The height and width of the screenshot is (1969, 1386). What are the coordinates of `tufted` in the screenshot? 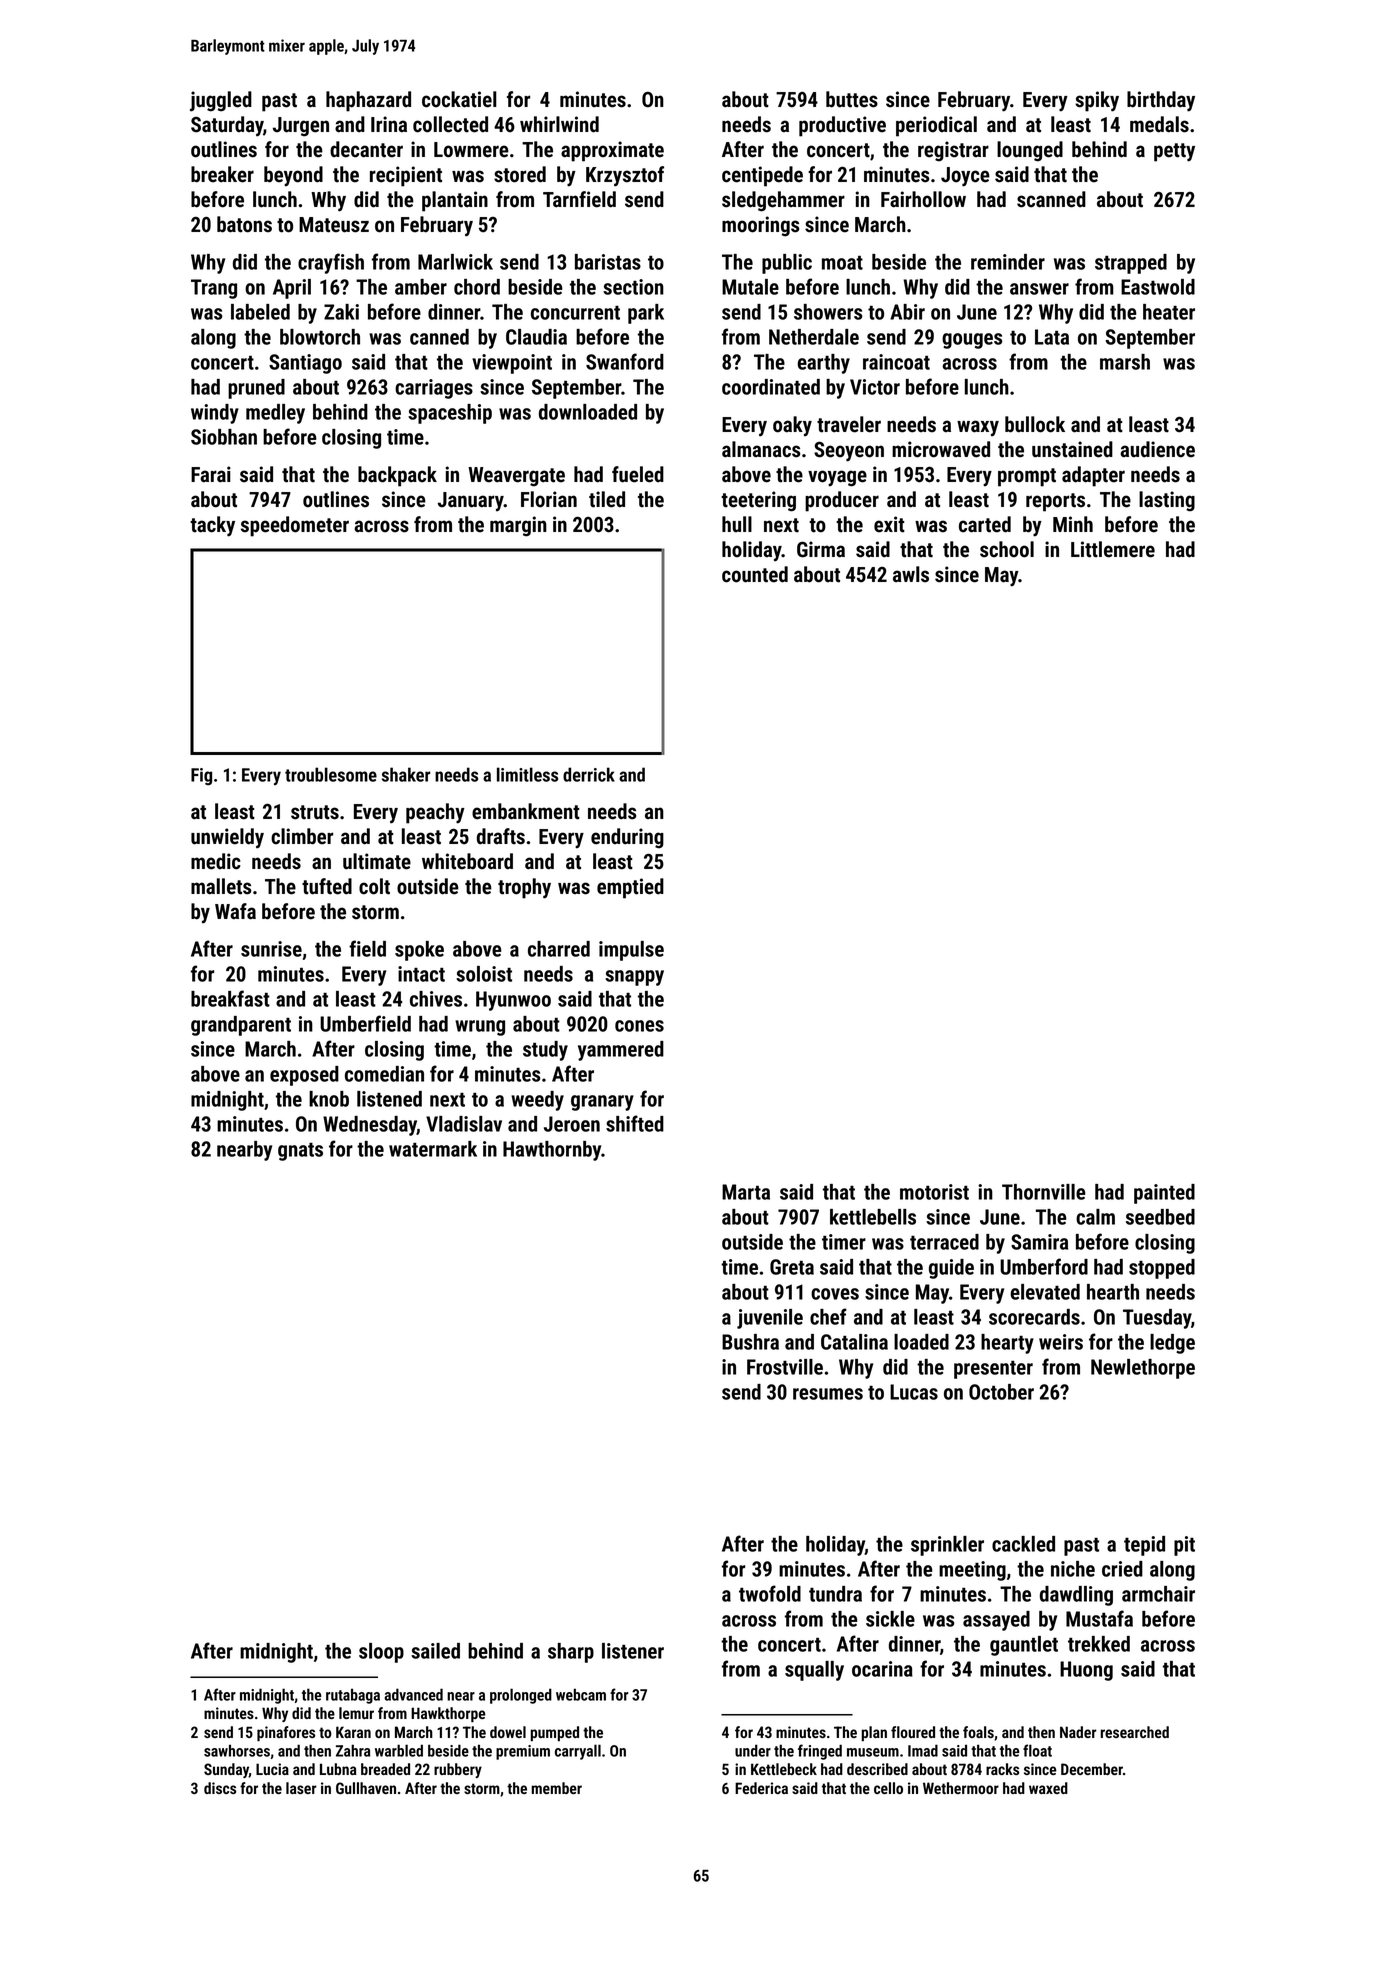 It's located at (327, 886).
